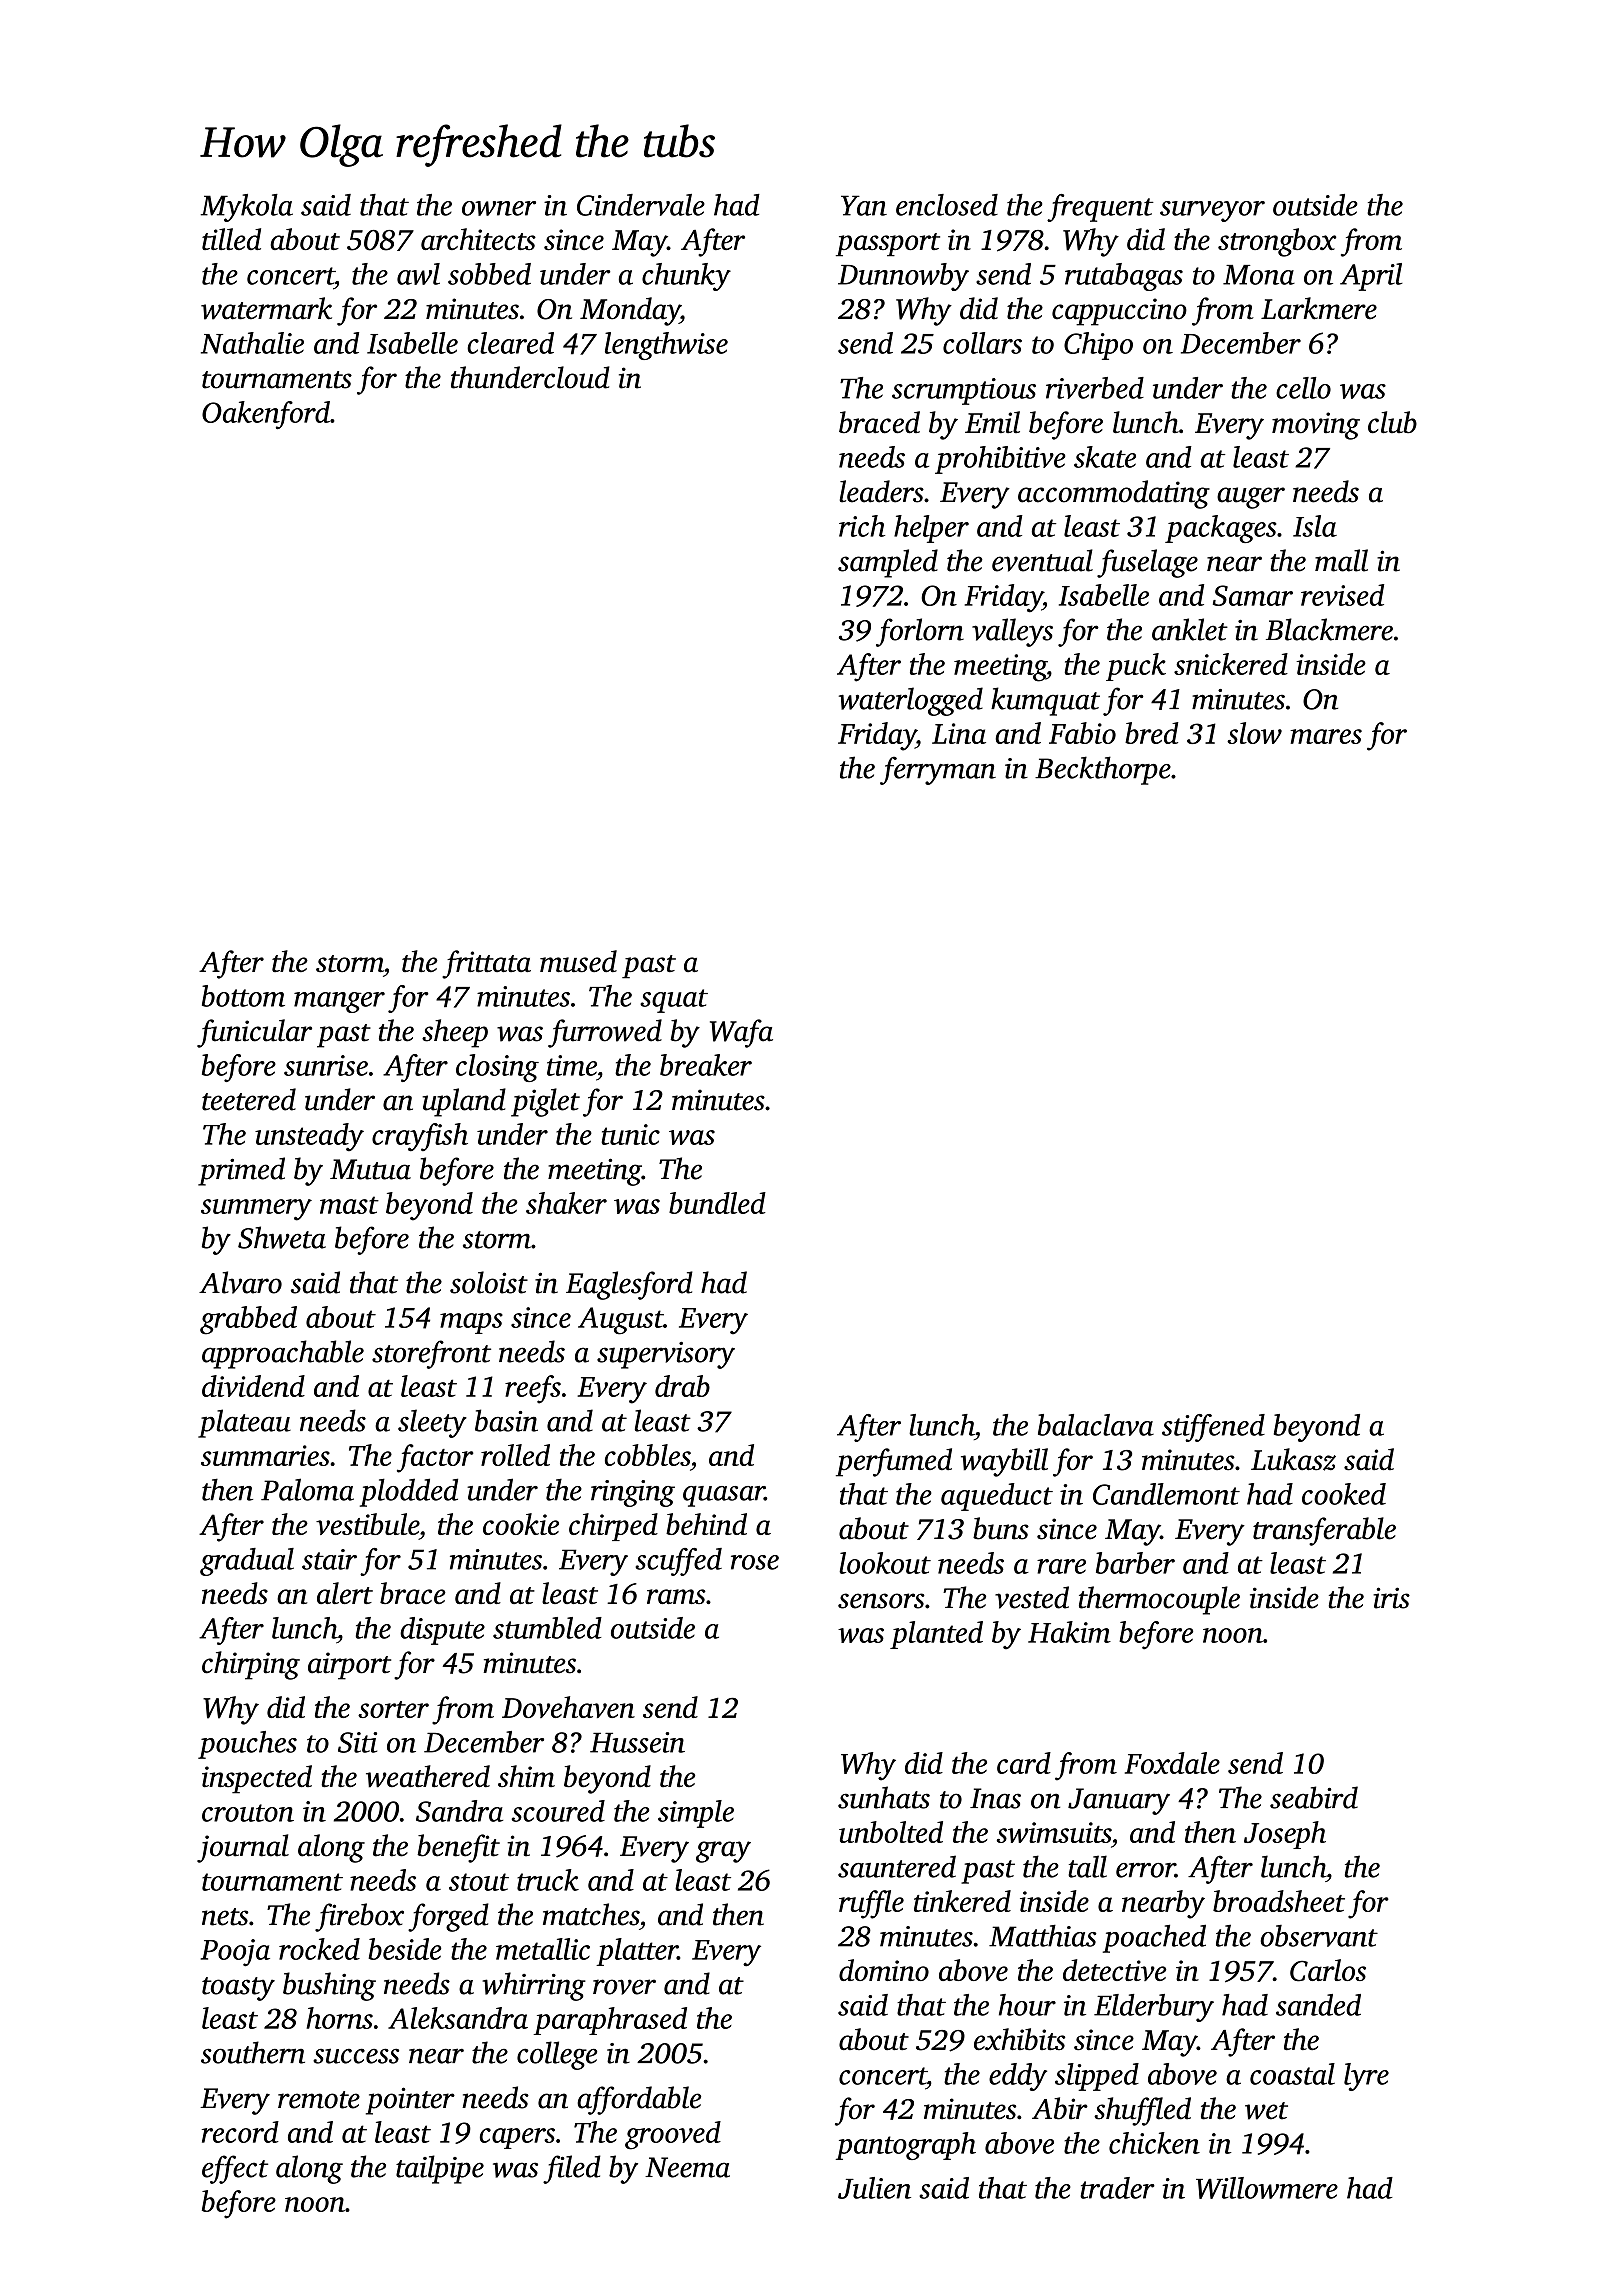 The height and width of the page is (2292, 1620). What do you see at coordinates (225, 1917) in the page?
I see `nets` at bounding box center [225, 1917].
